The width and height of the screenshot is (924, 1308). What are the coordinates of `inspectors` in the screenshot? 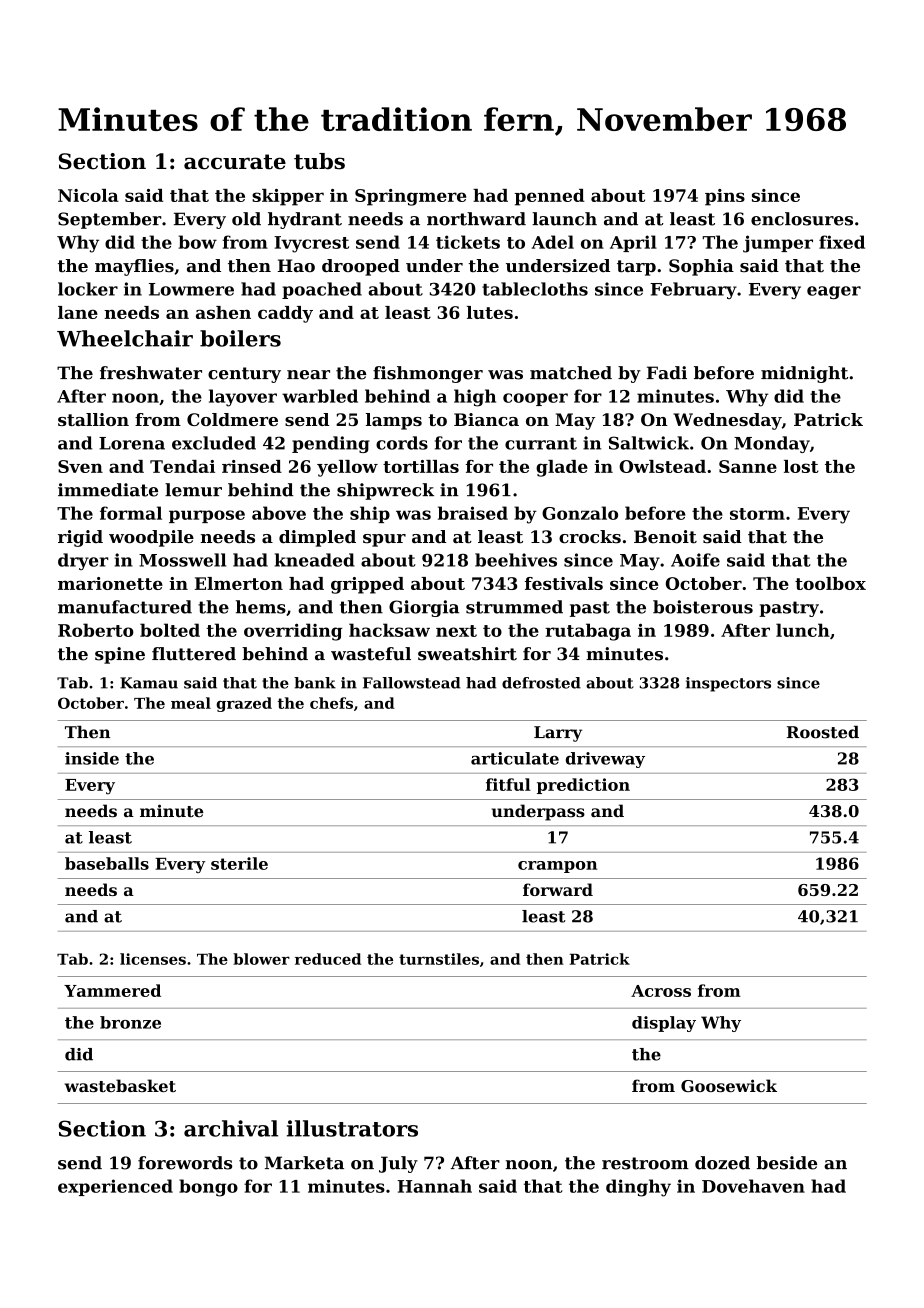 It's located at (728, 684).
